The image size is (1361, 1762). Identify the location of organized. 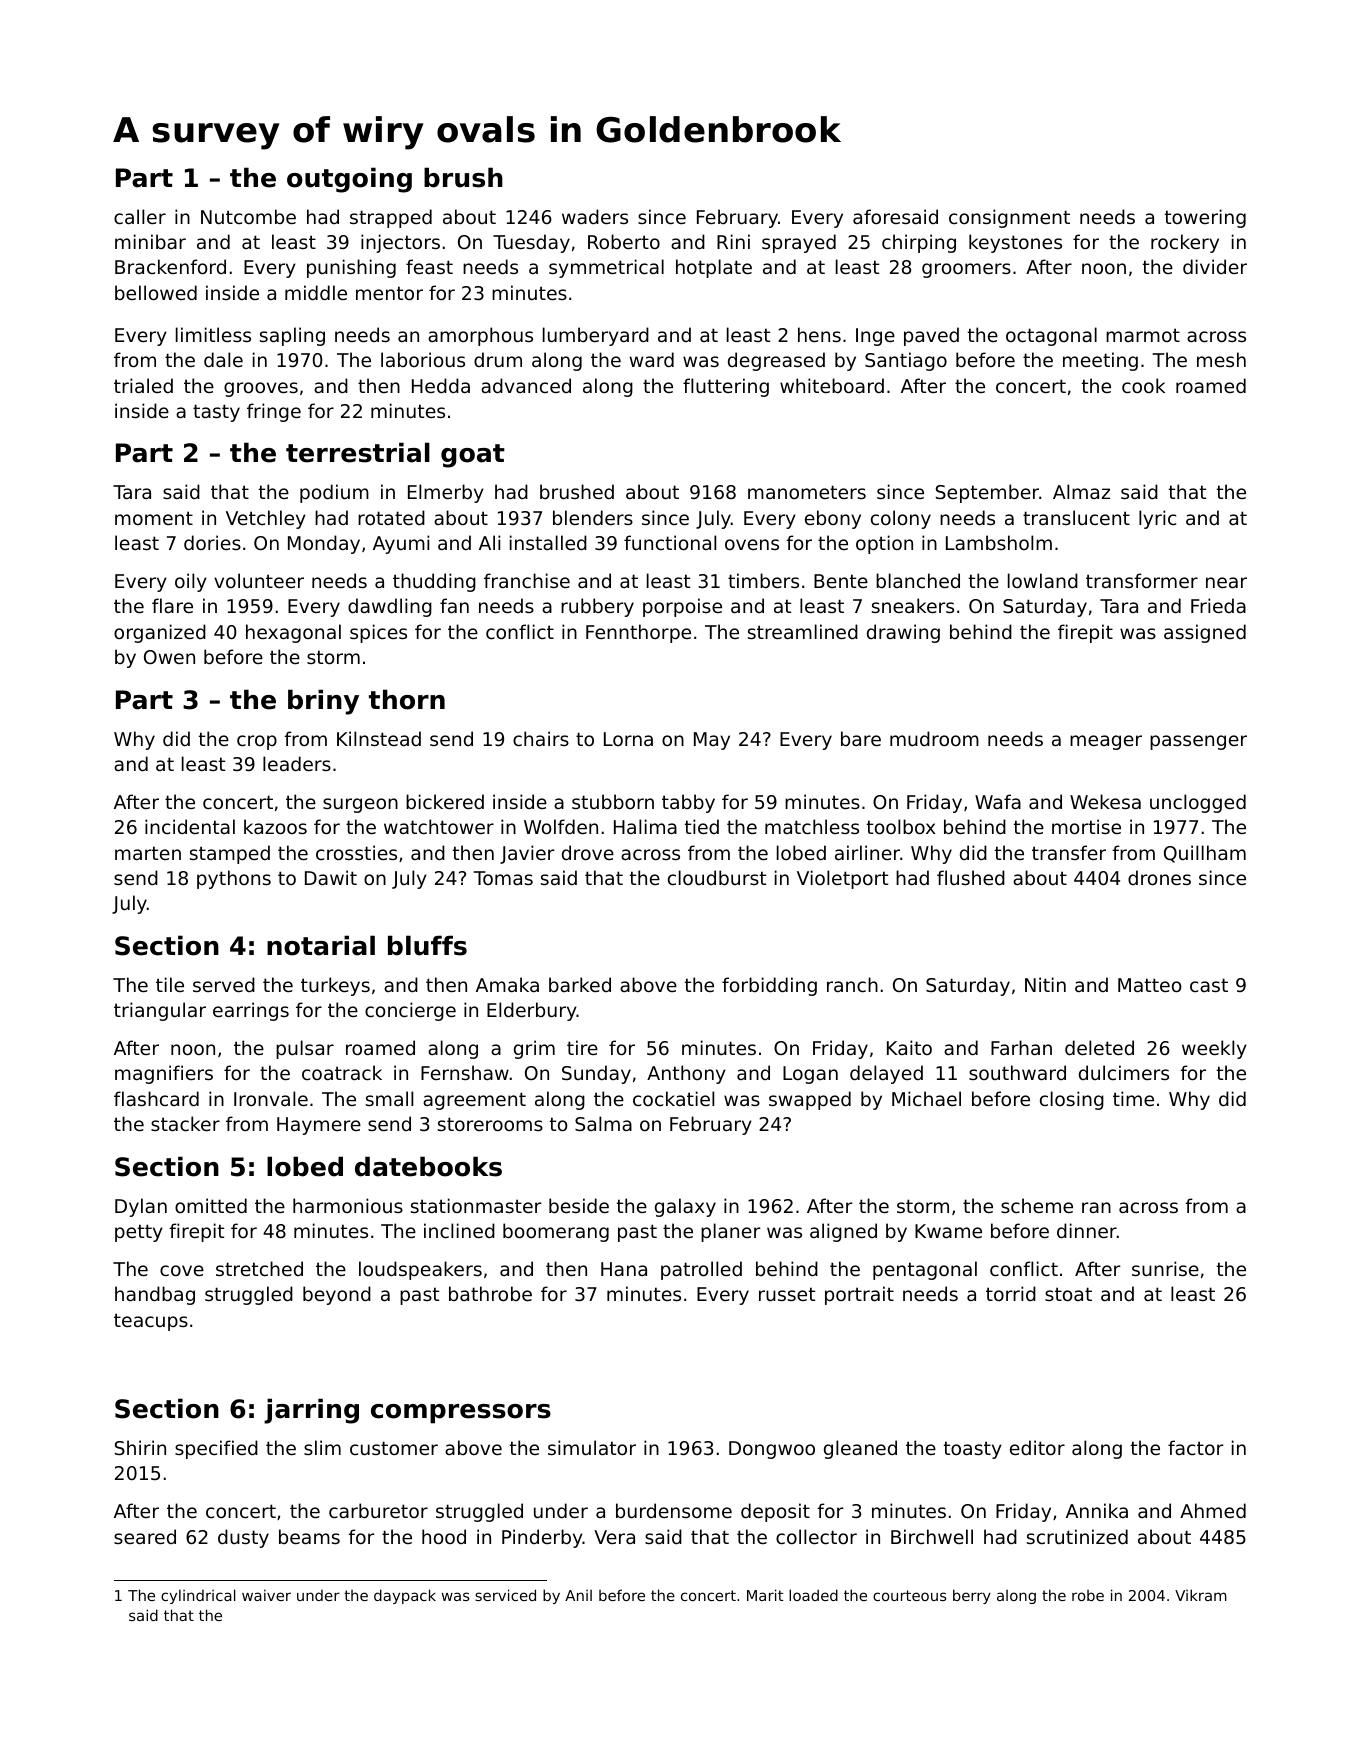
(160, 633).
